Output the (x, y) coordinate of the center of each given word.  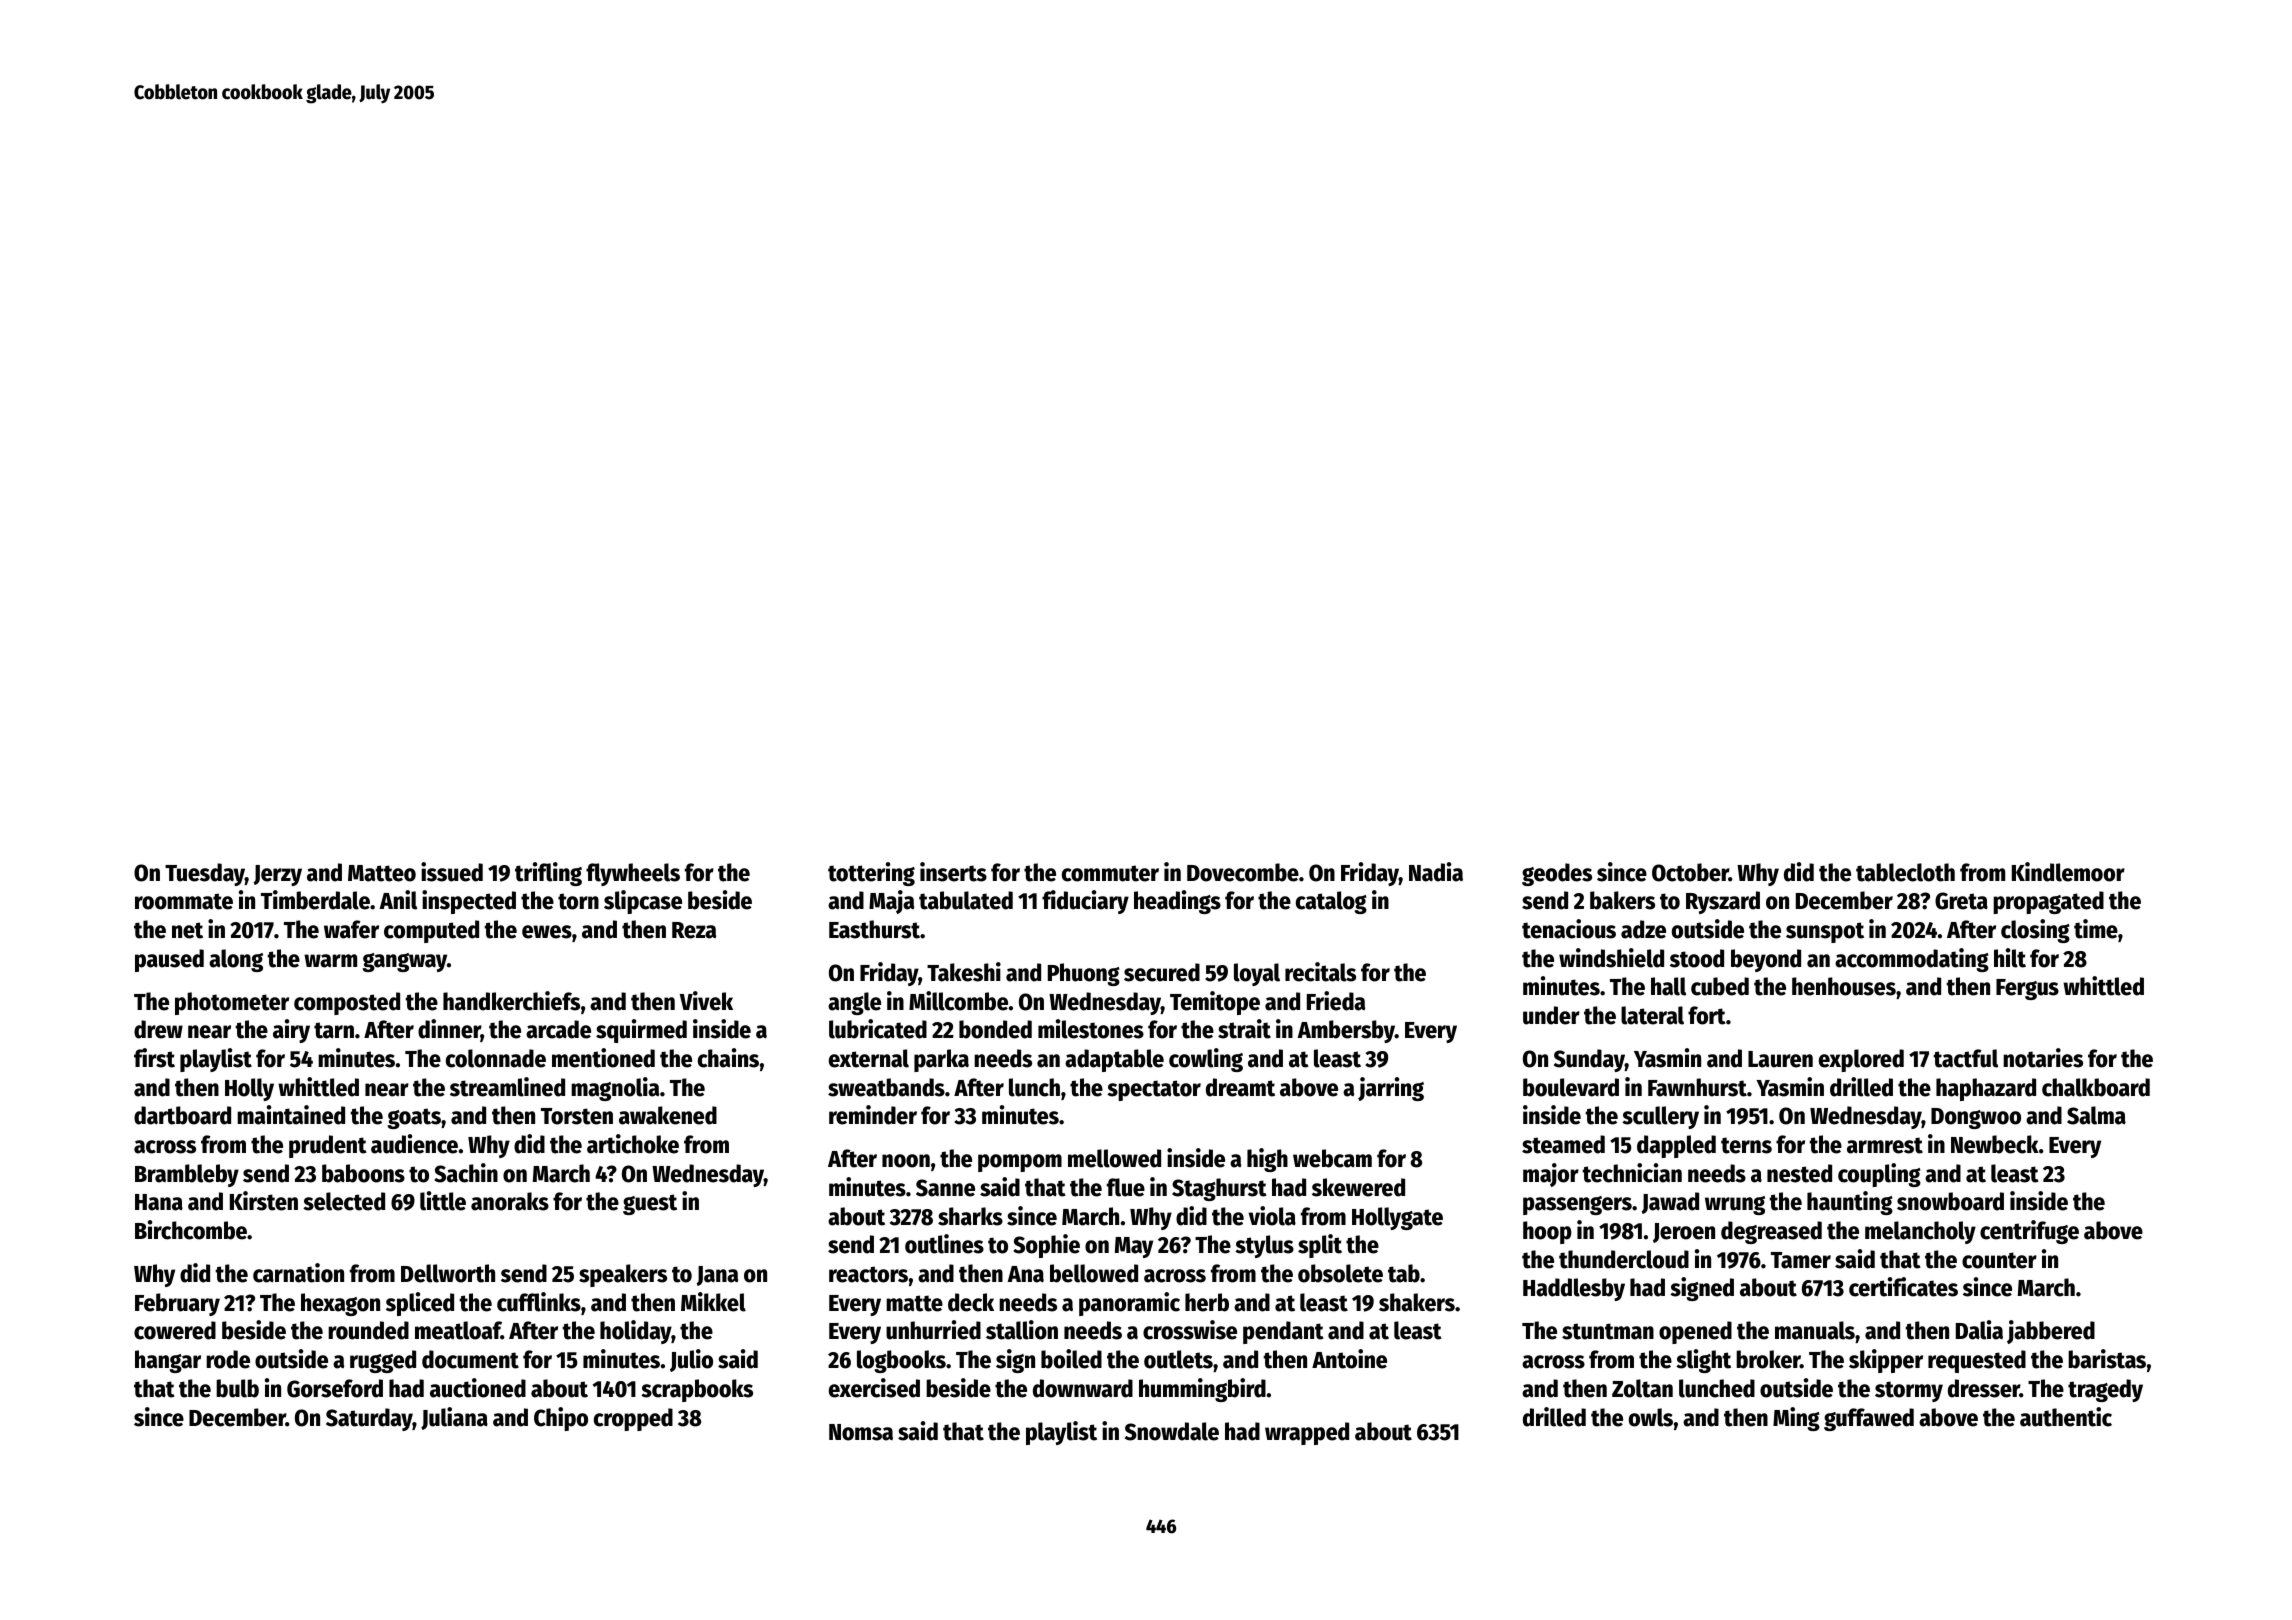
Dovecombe (1243, 872)
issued (452, 872)
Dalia (1979, 1330)
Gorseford (335, 1388)
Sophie (1046, 1246)
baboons (363, 1173)
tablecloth (1905, 872)
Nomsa (861, 1432)
